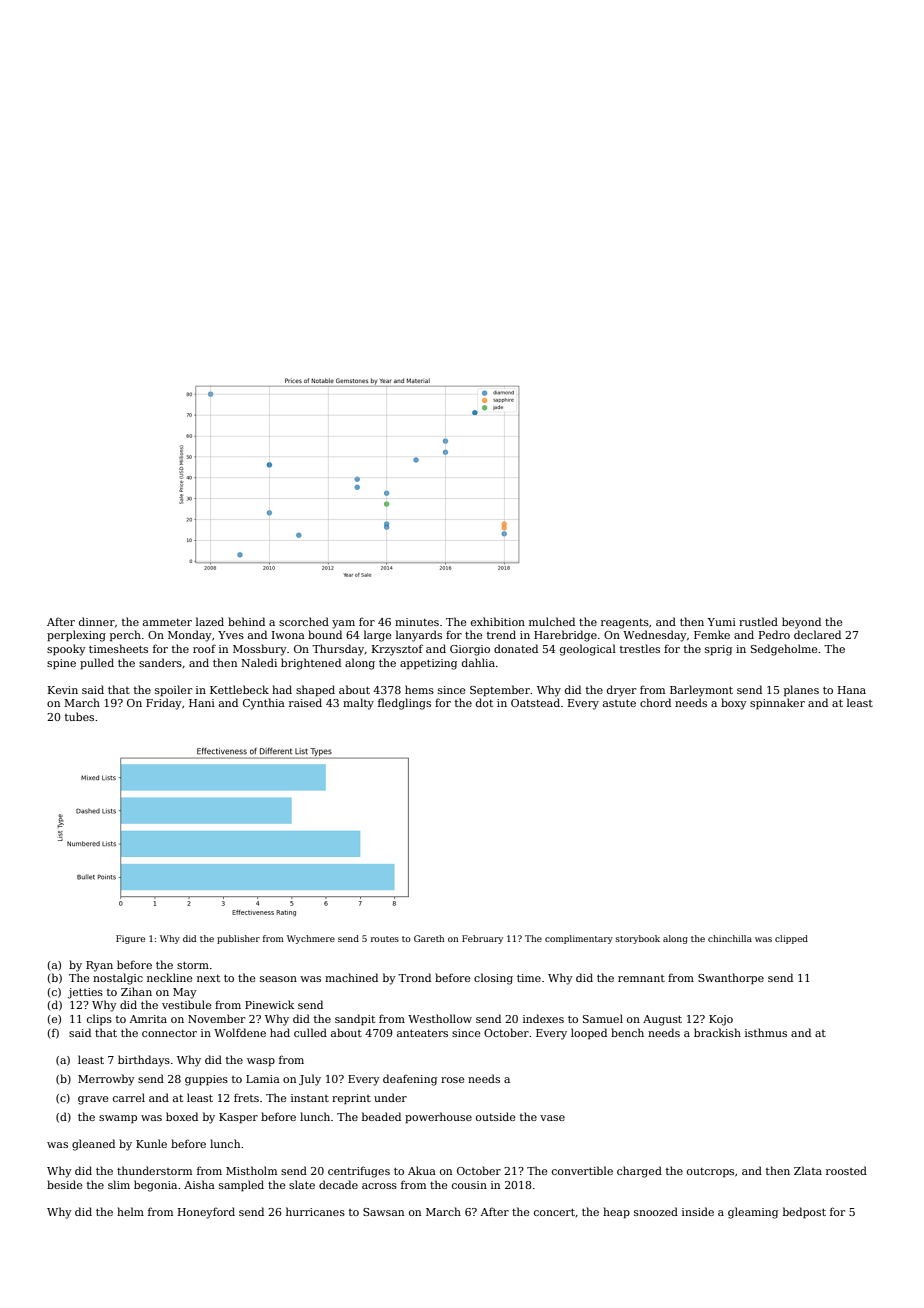 Image resolution: width=924 pixels, height=1308 pixels. I want to click on Pinewick, so click(269, 1004).
